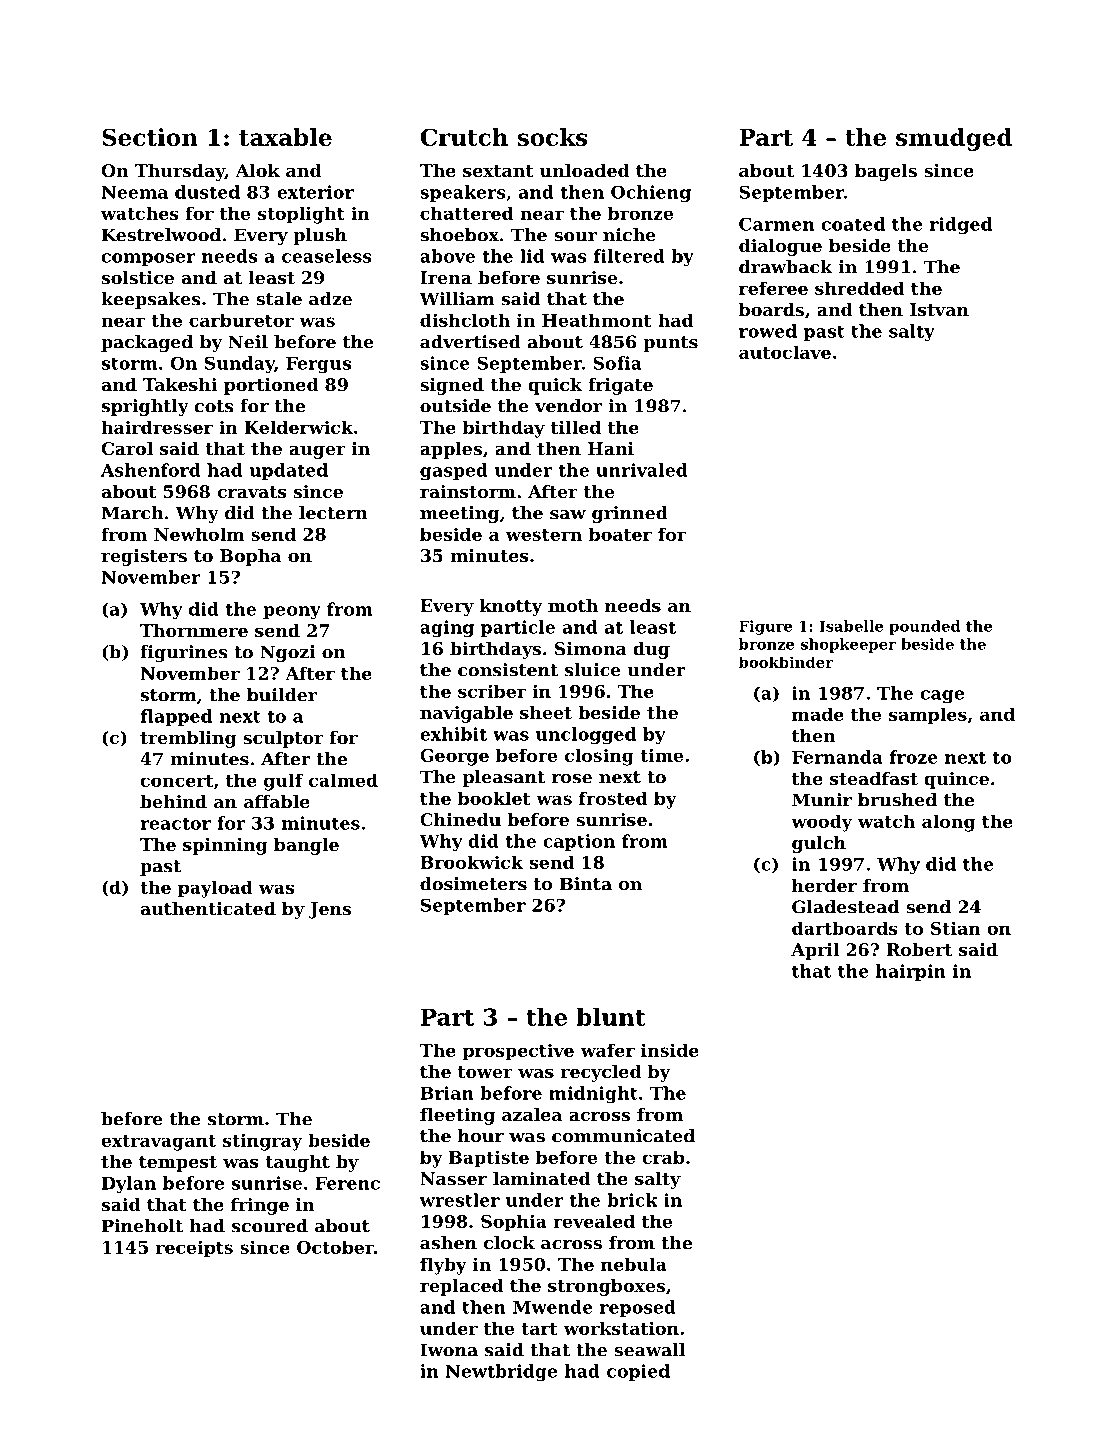  I want to click on punts, so click(670, 344).
